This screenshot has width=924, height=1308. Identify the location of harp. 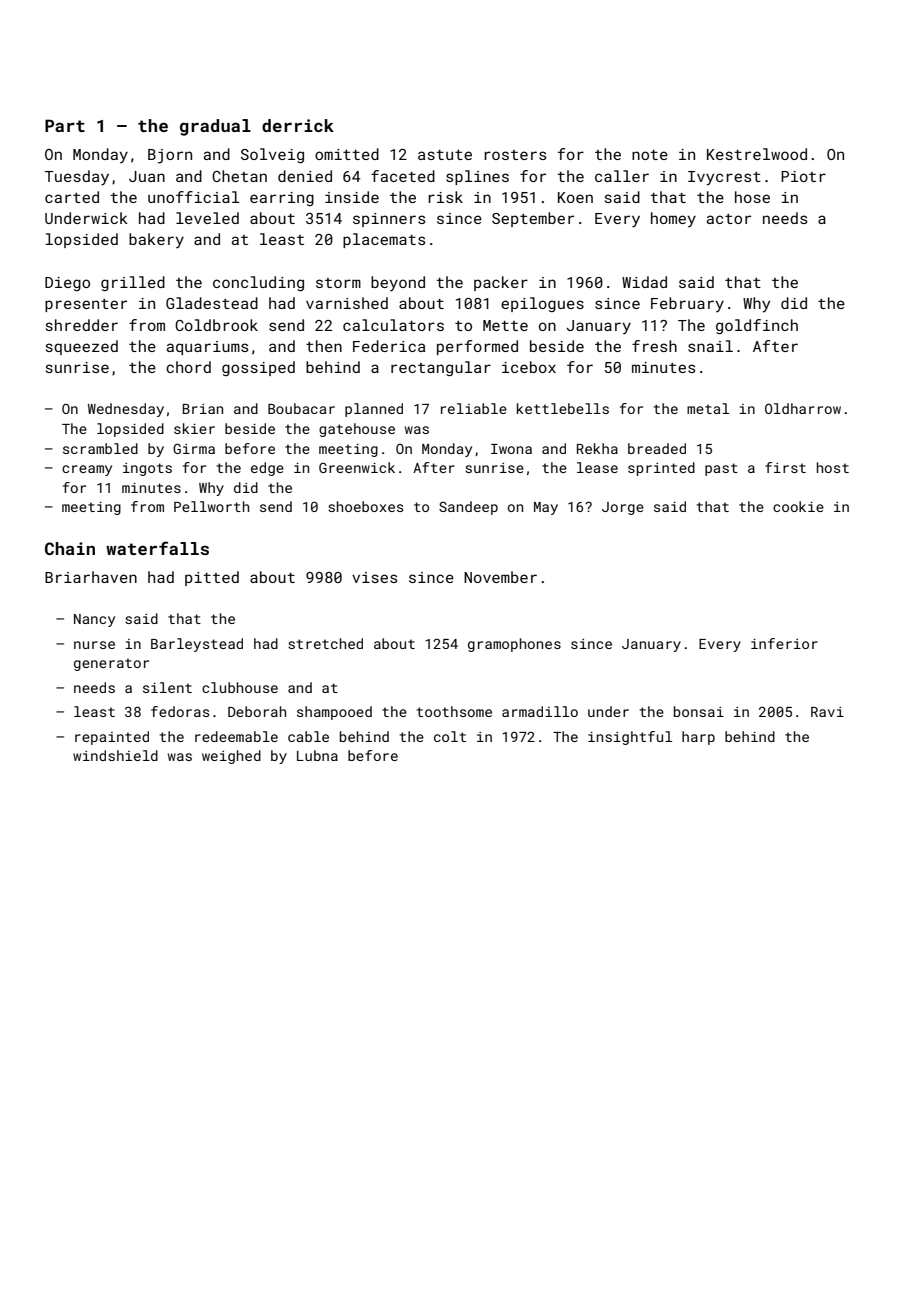
(698, 738).
